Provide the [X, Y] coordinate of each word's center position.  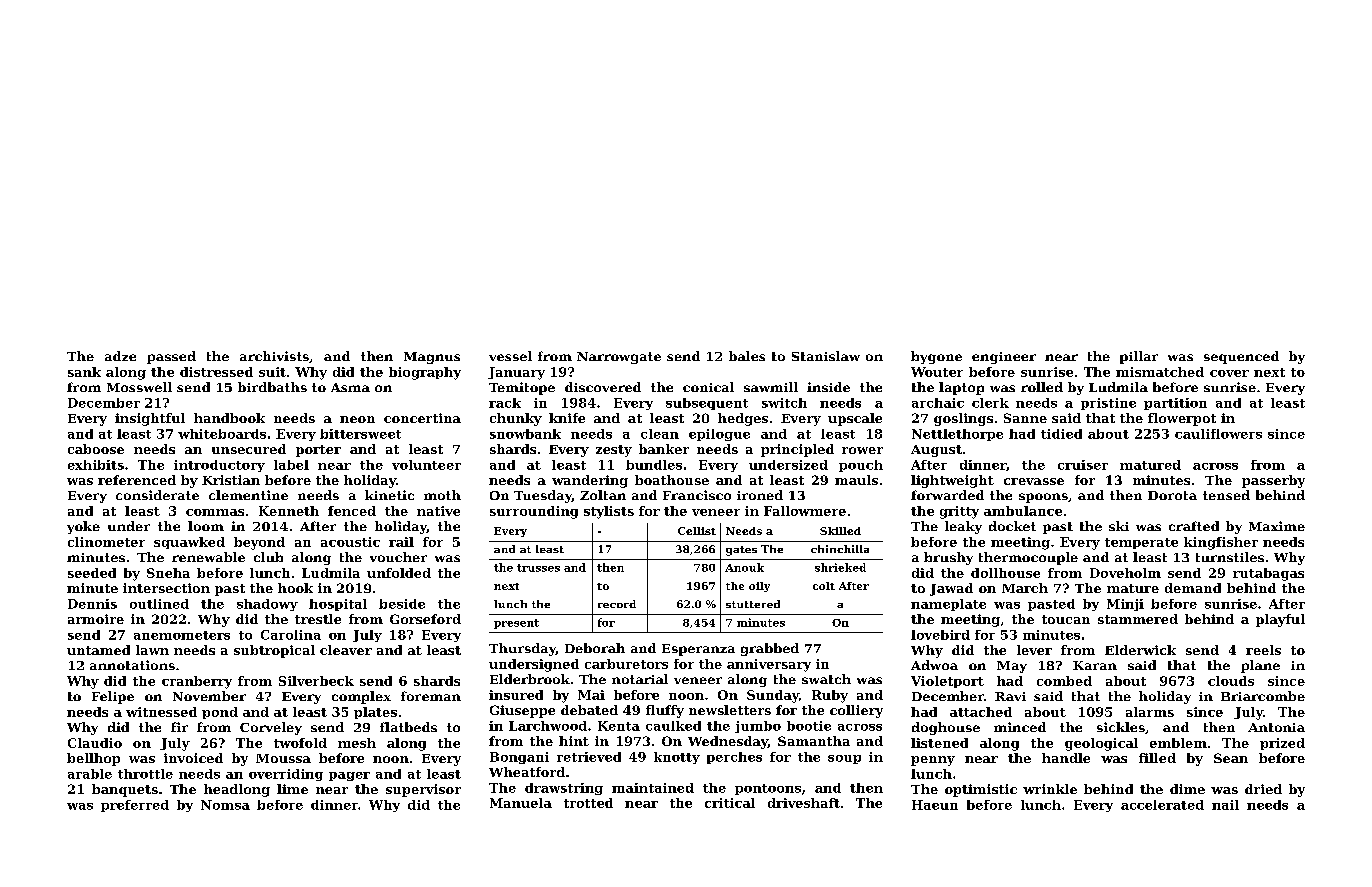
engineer [1004, 358]
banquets [125, 790]
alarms [1150, 712]
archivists [274, 356]
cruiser [1083, 465]
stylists [609, 512]
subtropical [274, 651]
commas [215, 512]
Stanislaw [826, 356]
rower [862, 450]
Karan [1095, 665]
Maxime [1277, 526]
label [291, 465]
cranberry [197, 682]
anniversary [769, 665]
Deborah [595, 648]
